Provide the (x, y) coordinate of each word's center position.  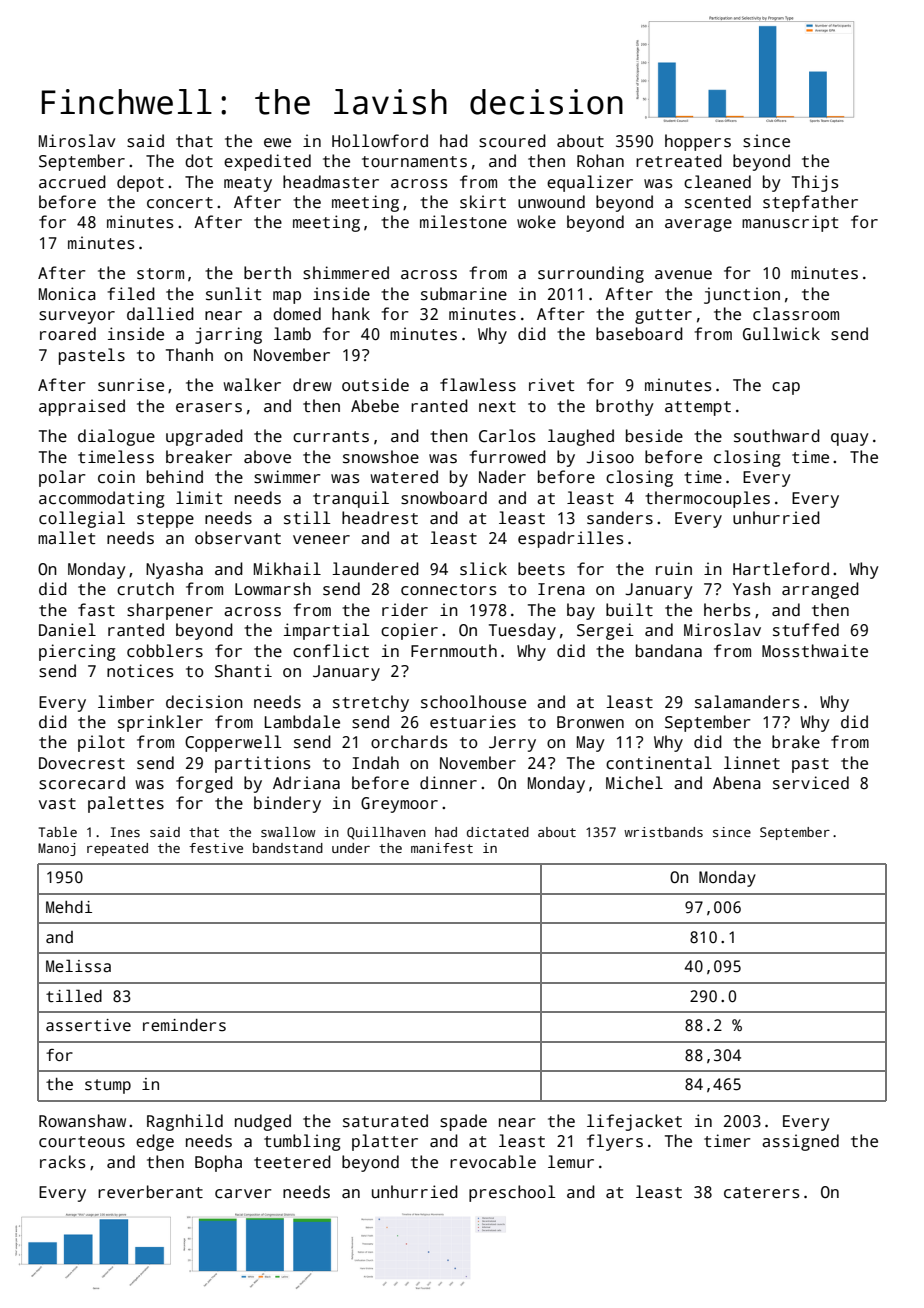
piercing (77, 652)
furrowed (508, 456)
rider (405, 609)
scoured (512, 141)
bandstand (288, 848)
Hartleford (781, 568)
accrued (72, 182)
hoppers (698, 142)
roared (68, 334)
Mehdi (69, 907)
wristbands (663, 832)
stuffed (806, 630)
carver (243, 1194)
